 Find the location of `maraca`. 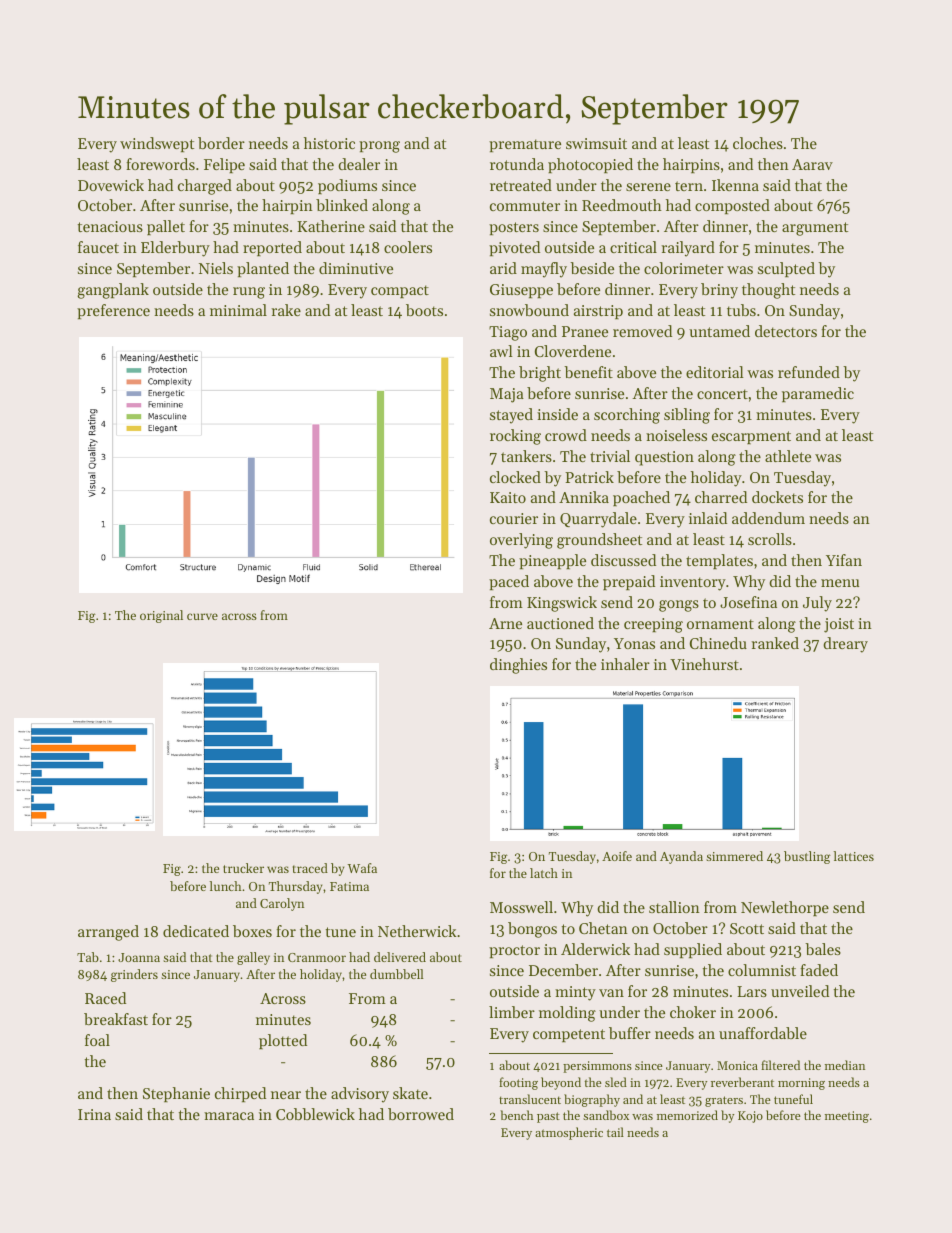

maraca is located at coordinates (229, 1116).
